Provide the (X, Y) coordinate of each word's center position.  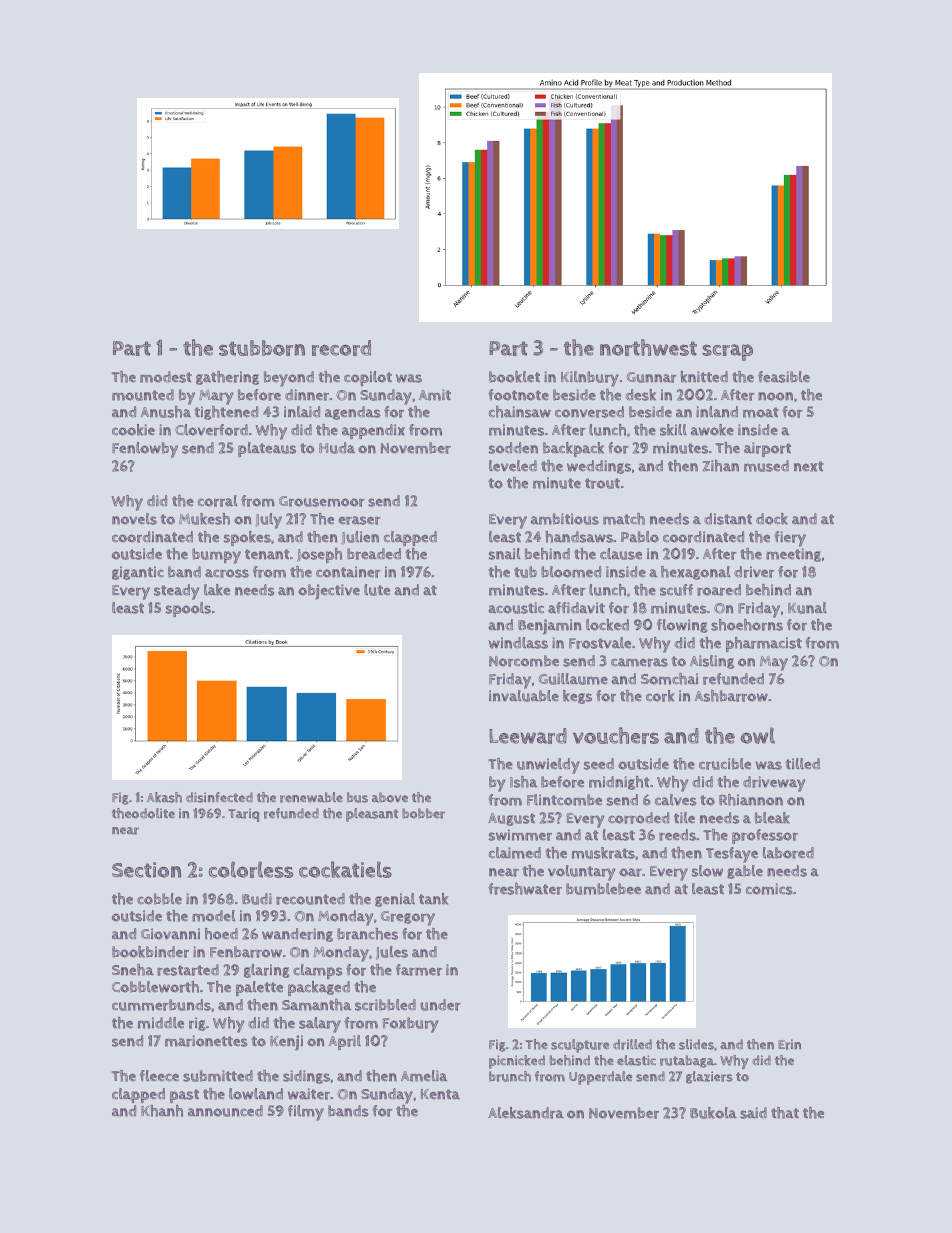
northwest (648, 347)
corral (218, 501)
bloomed (571, 572)
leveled (513, 466)
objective (329, 592)
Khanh (162, 1111)
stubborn (262, 348)
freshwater (525, 889)
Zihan (720, 466)
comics (769, 889)
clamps (318, 971)
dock (772, 519)
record (341, 348)
